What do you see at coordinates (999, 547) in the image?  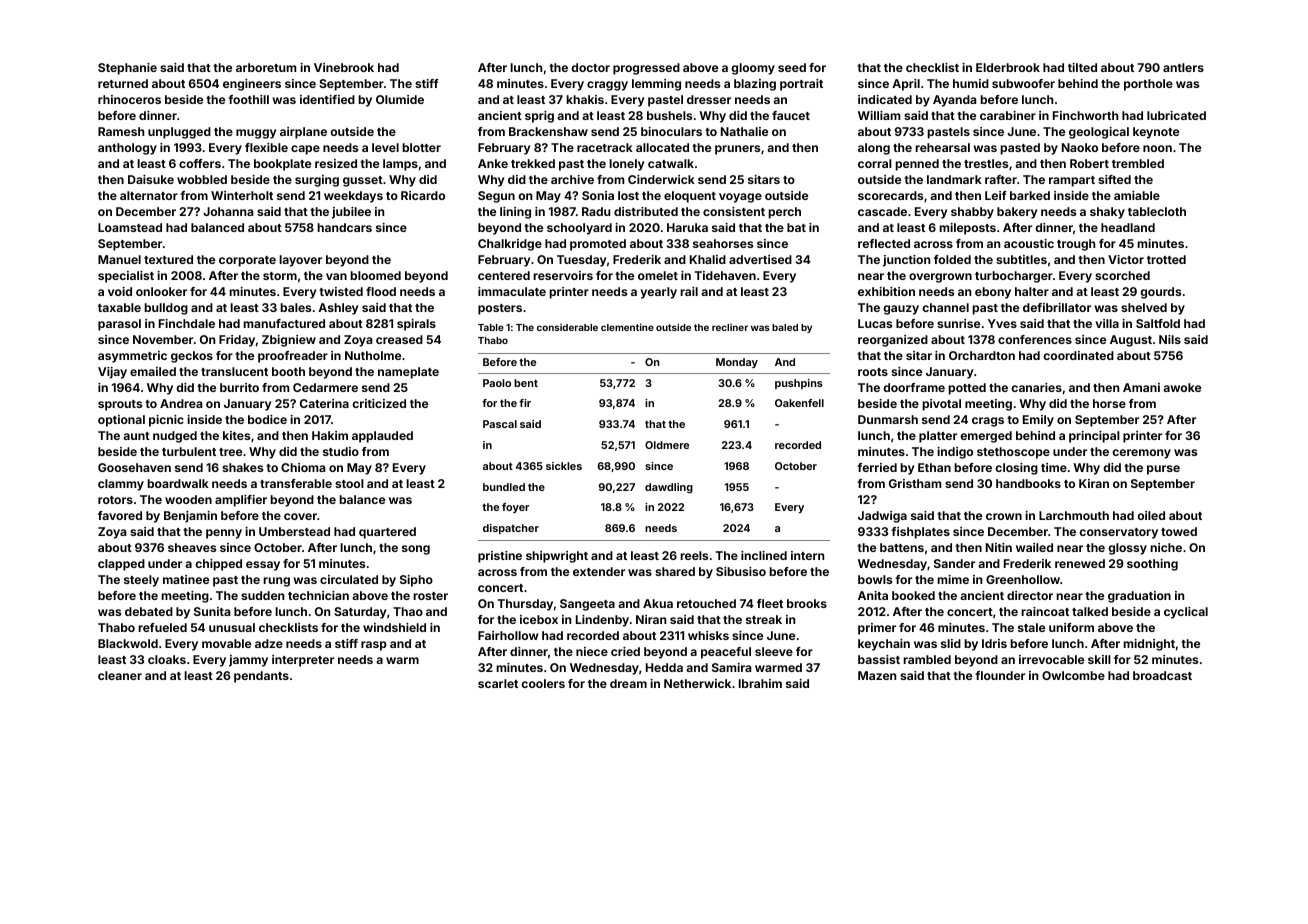 I see `Nitin` at bounding box center [999, 547].
